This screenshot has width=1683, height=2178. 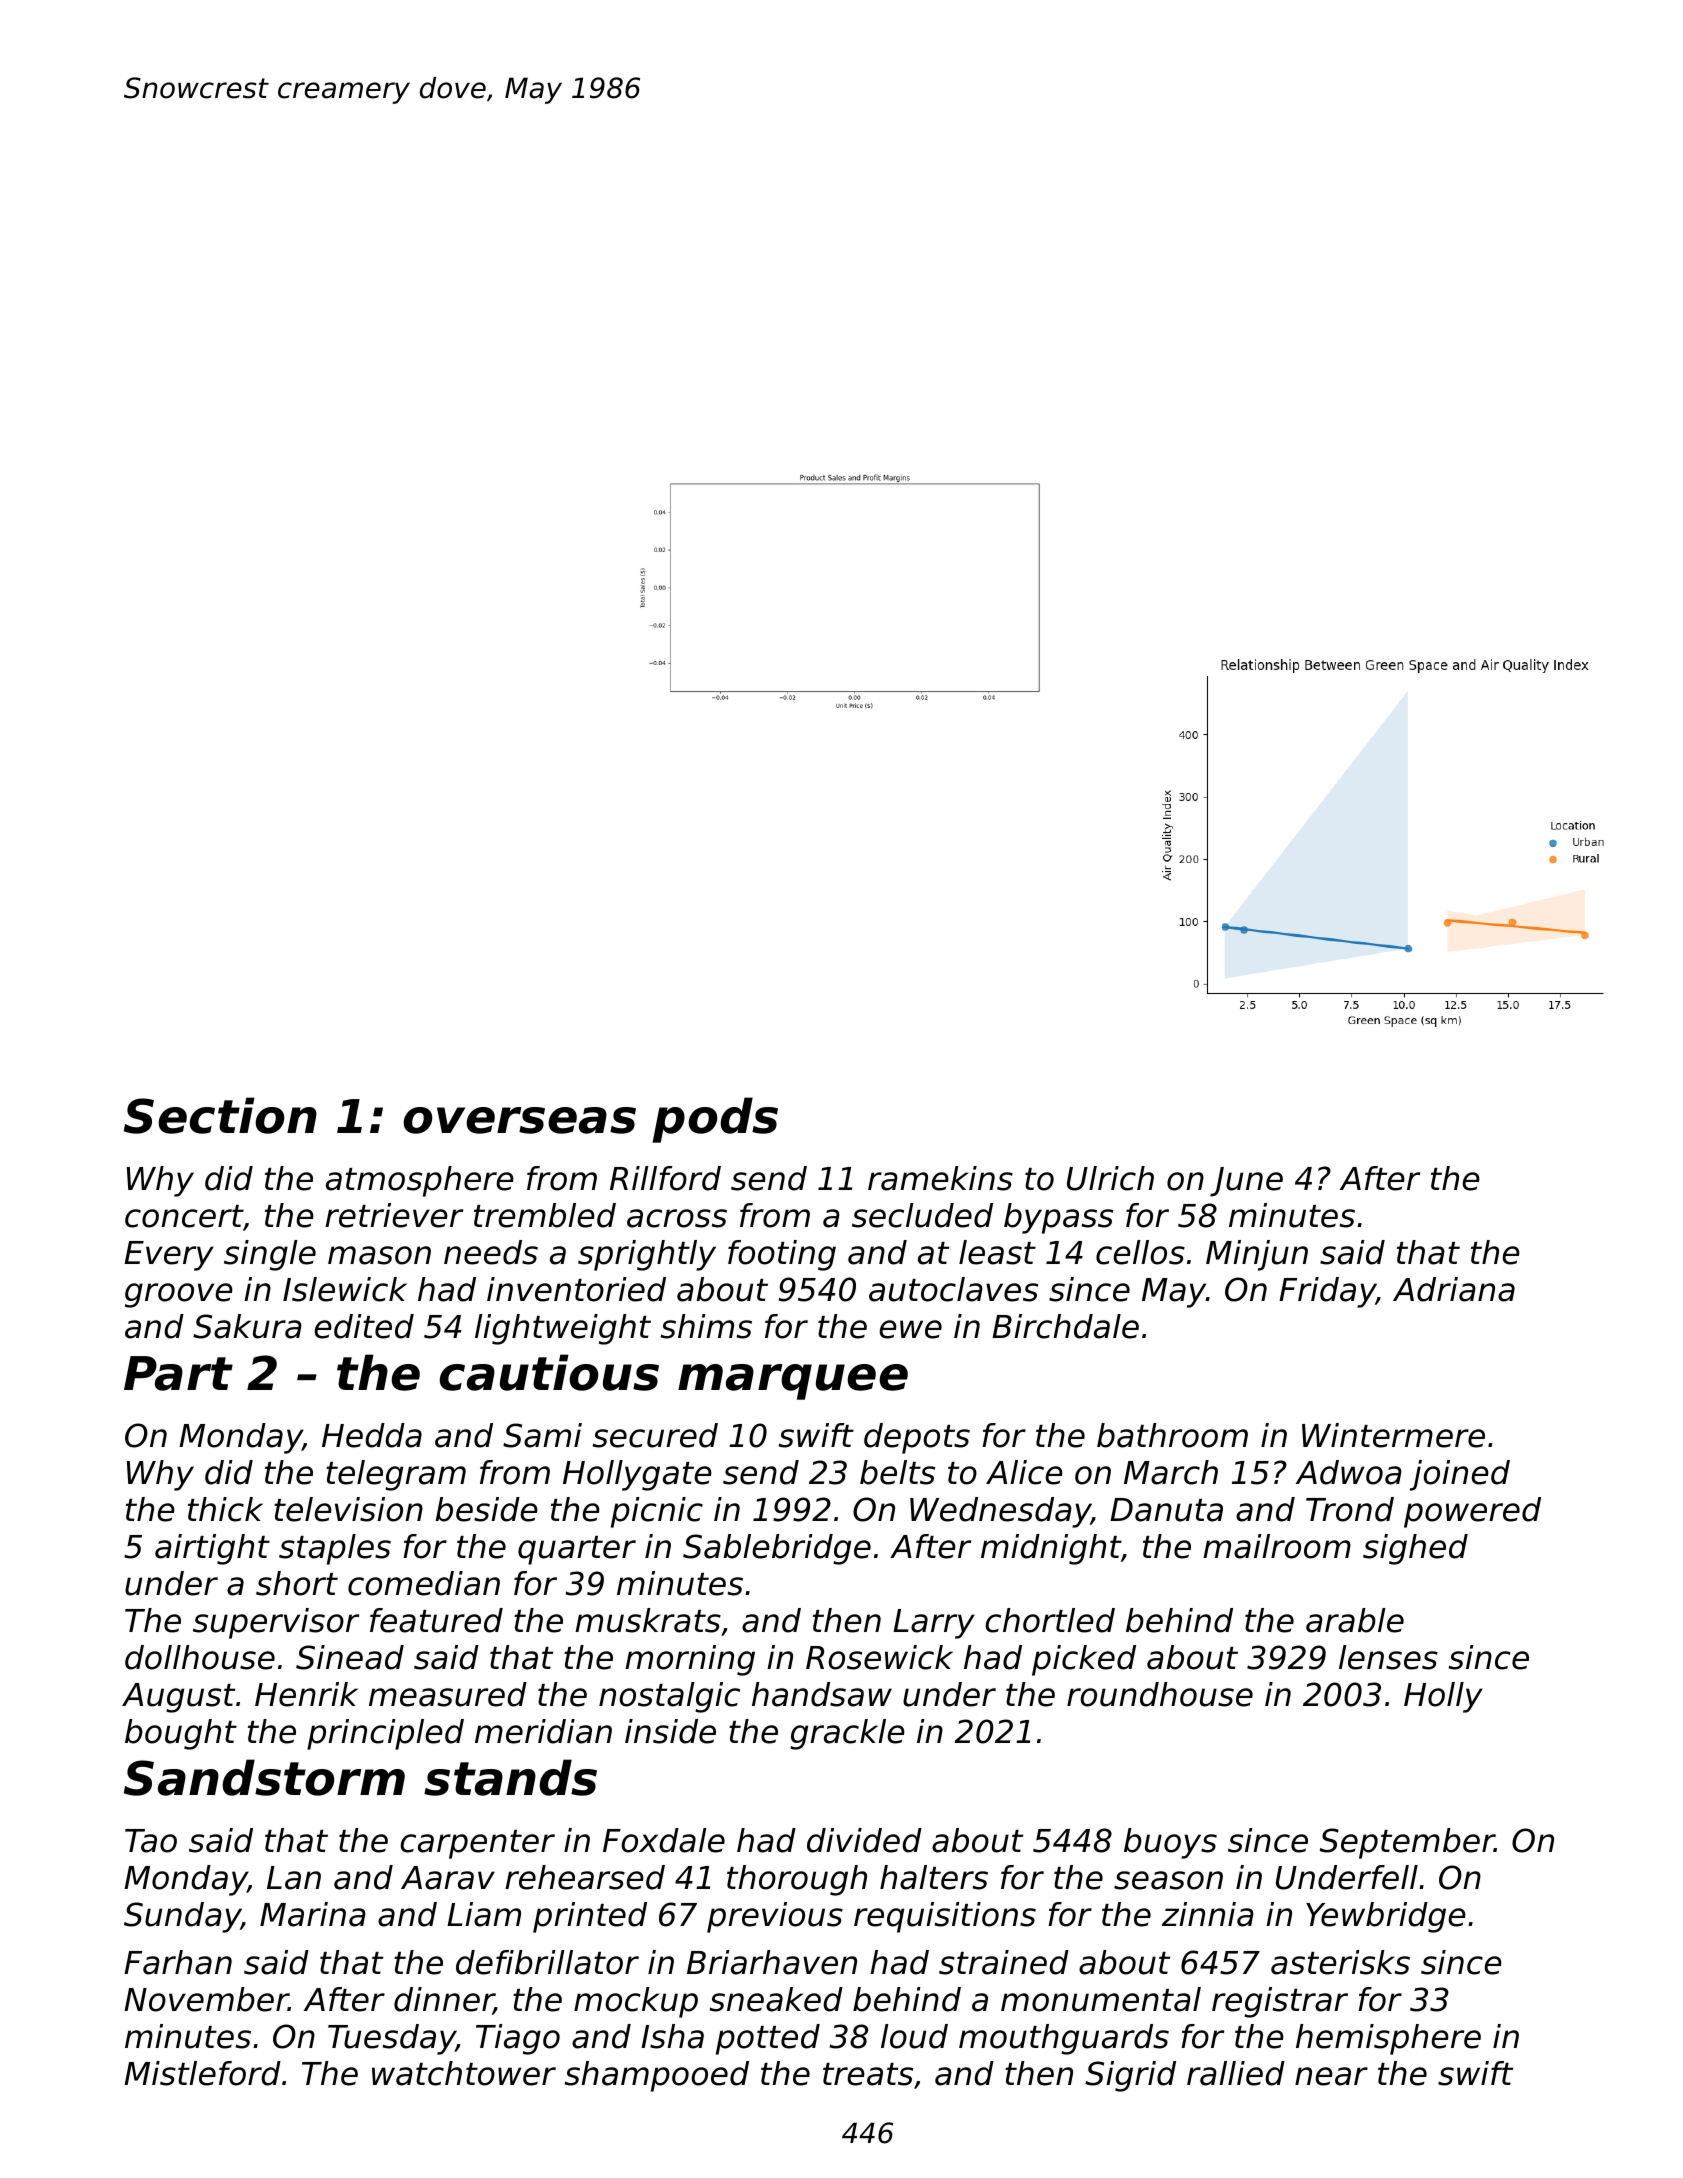 What do you see at coordinates (914, 2036) in the screenshot?
I see `loud` at bounding box center [914, 2036].
